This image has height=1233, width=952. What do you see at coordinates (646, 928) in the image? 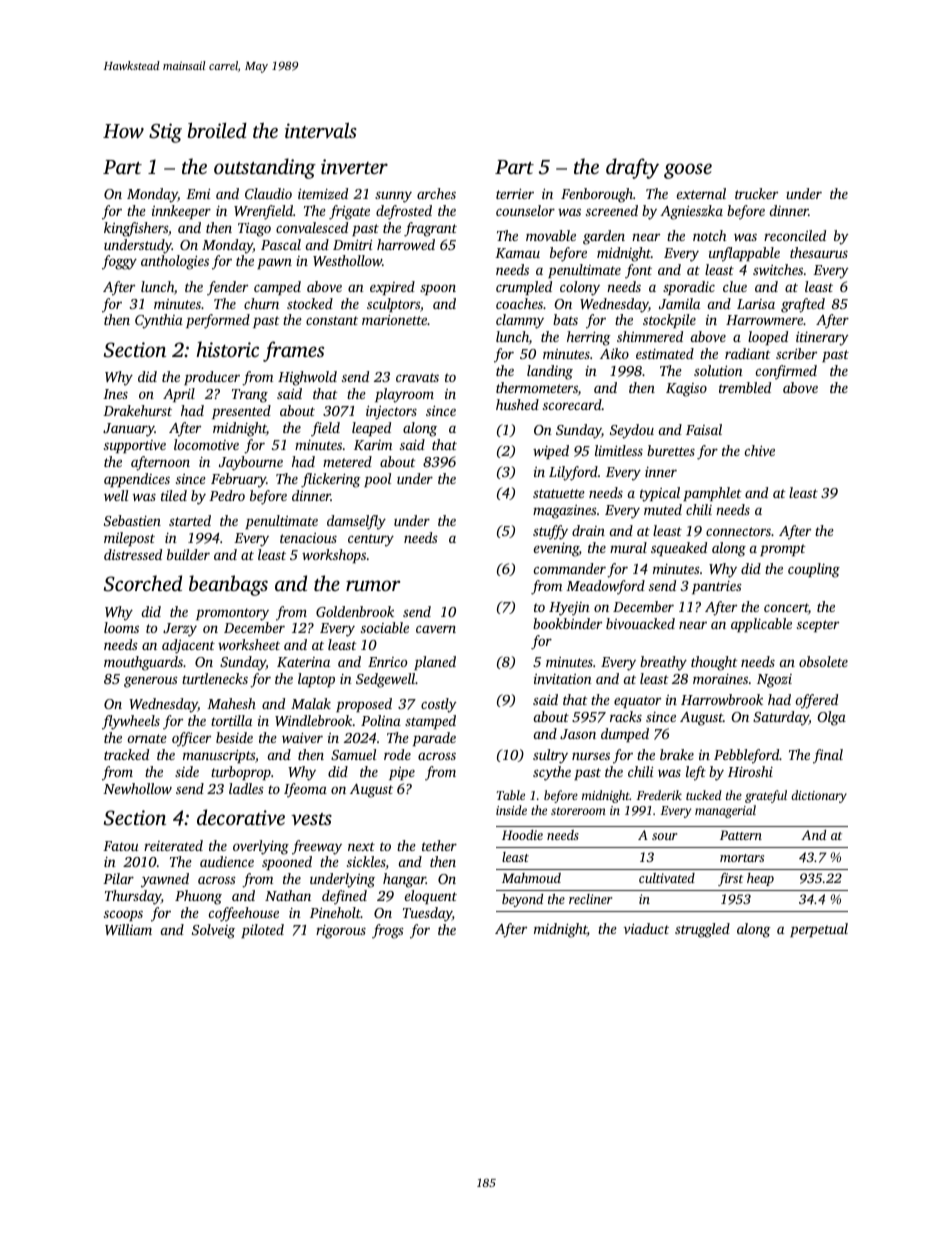
I see `viaduct` at bounding box center [646, 928].
